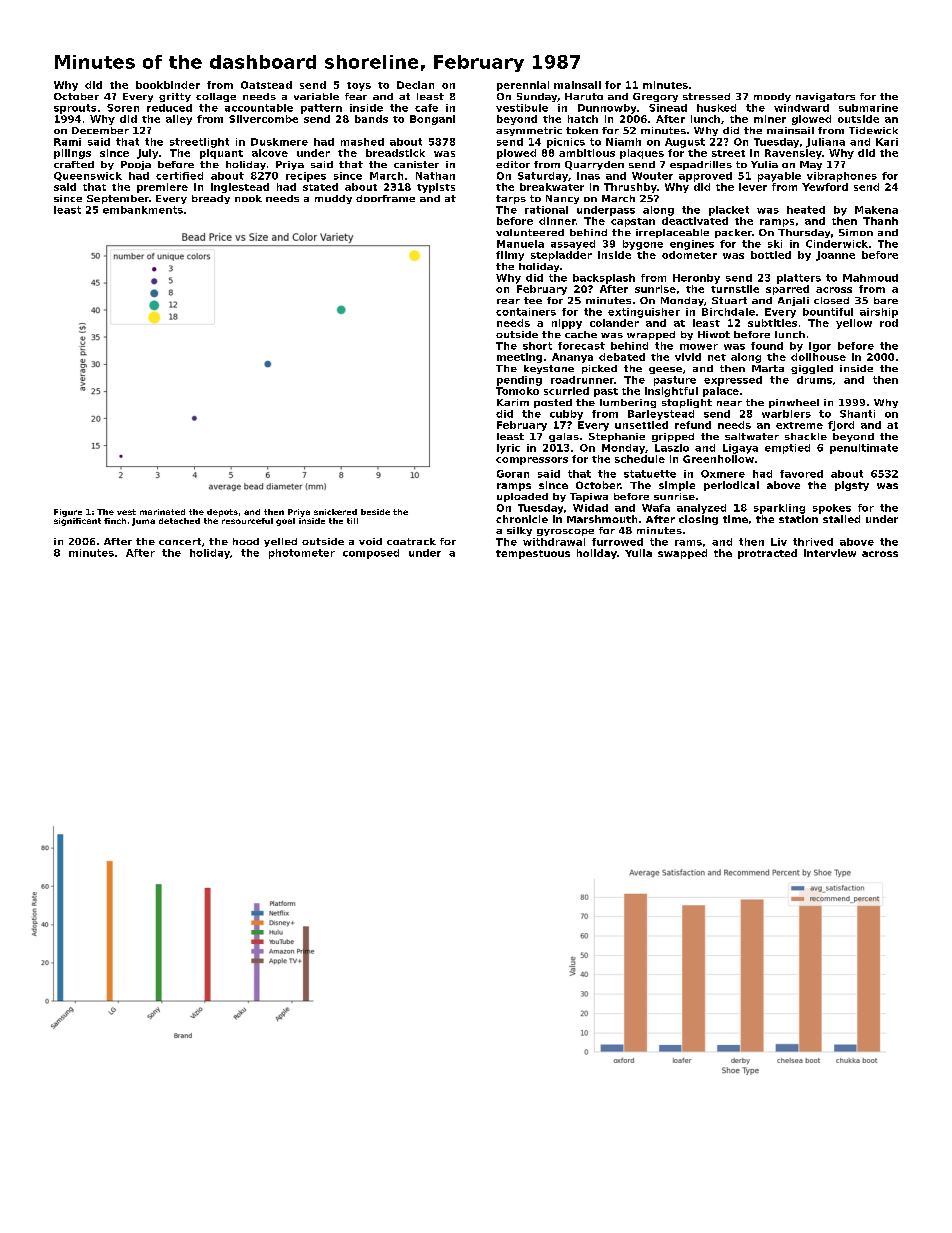 Image resolution: width=952 pixels, height=1233 pixels. I want to click on Pooja, so click(136, 165).
